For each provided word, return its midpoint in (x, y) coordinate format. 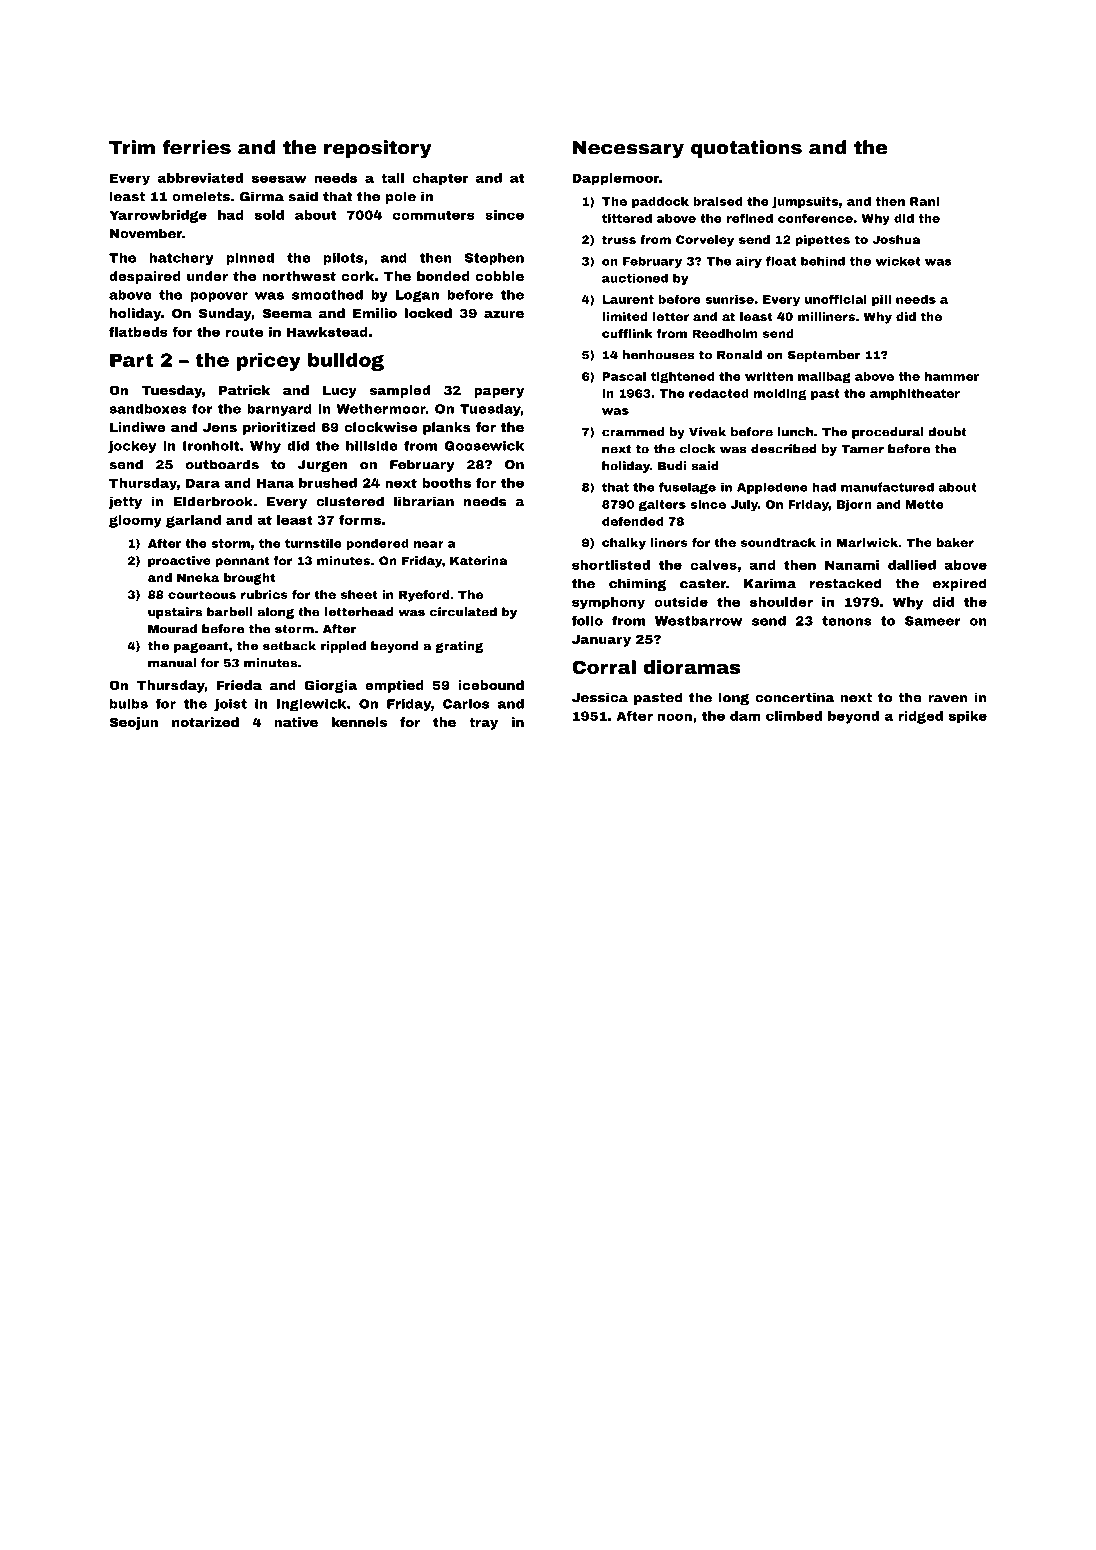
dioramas (691, 667)
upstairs (175, 613)
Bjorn (854, 506)
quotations (746, 149)
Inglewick (311, 705)
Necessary (628, 150)
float (781, 261)
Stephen (494, 259)
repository (378, 149)
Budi (672, 466)
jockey (132, 447)
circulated (463, 612)
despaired (145, 277)
